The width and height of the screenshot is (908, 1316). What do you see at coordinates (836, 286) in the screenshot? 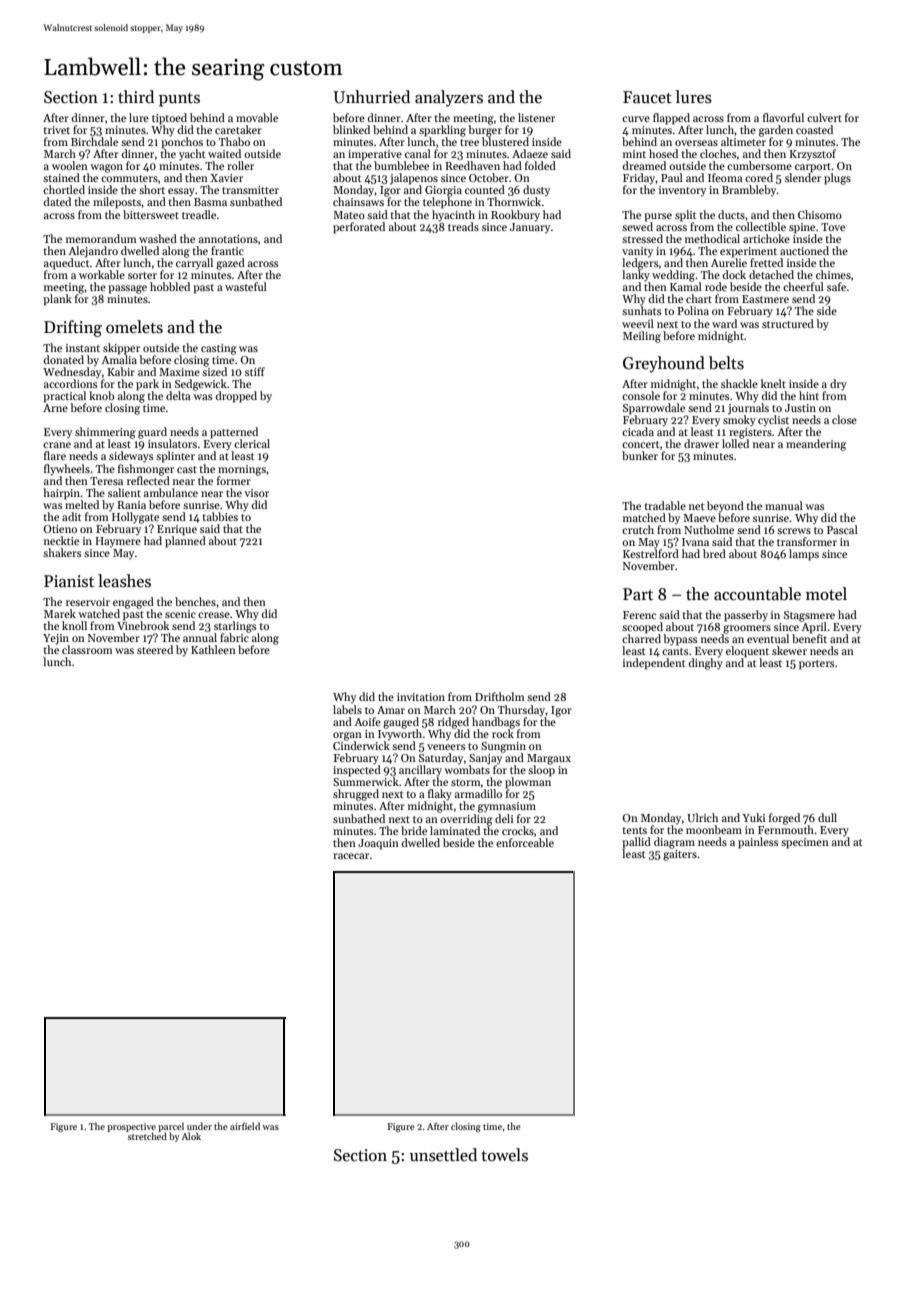
I see `safe` at bounding box center [836, 286].
